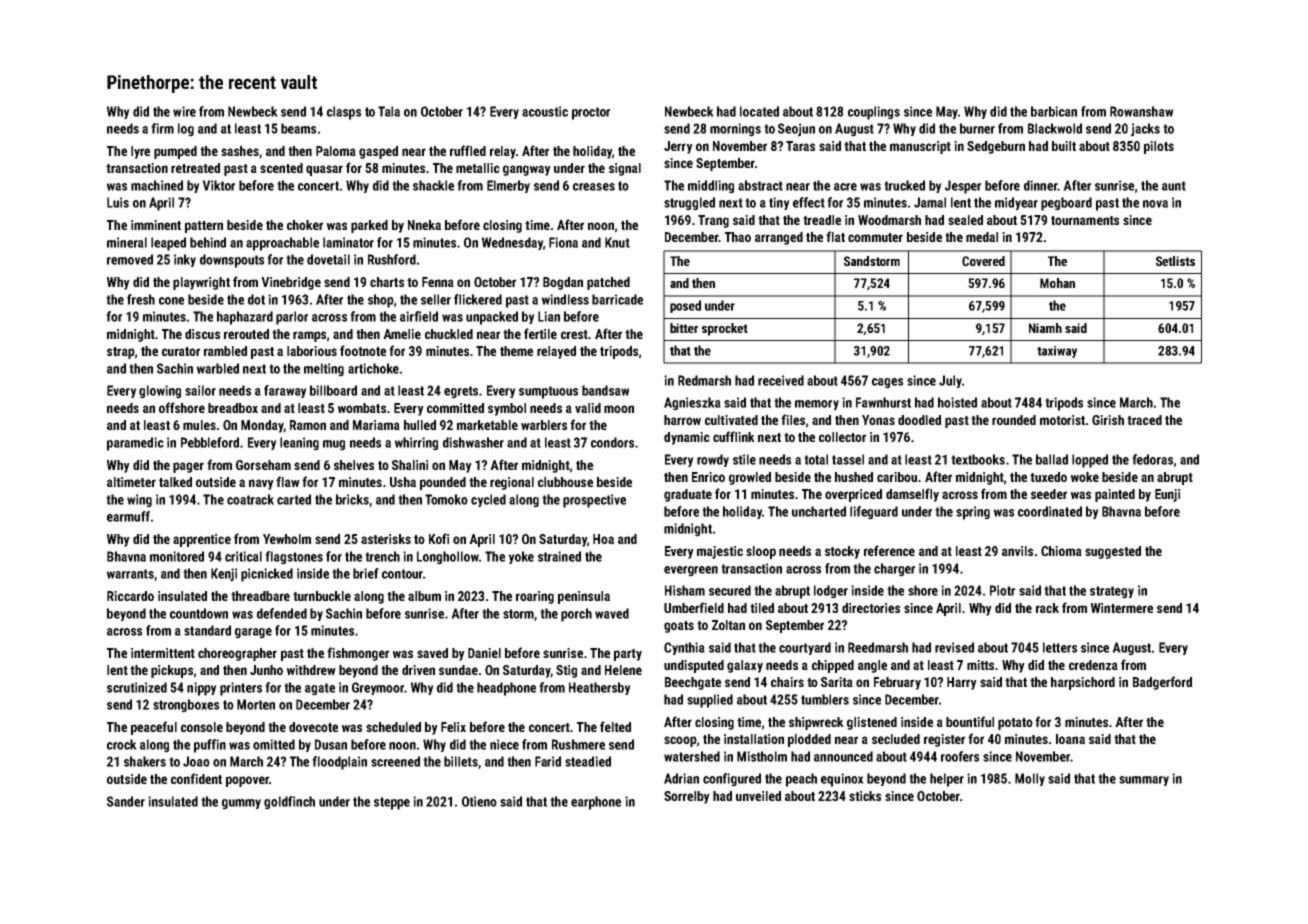 This image has width=1308, height=924. I want to click on Sander, so click(126, 801).
